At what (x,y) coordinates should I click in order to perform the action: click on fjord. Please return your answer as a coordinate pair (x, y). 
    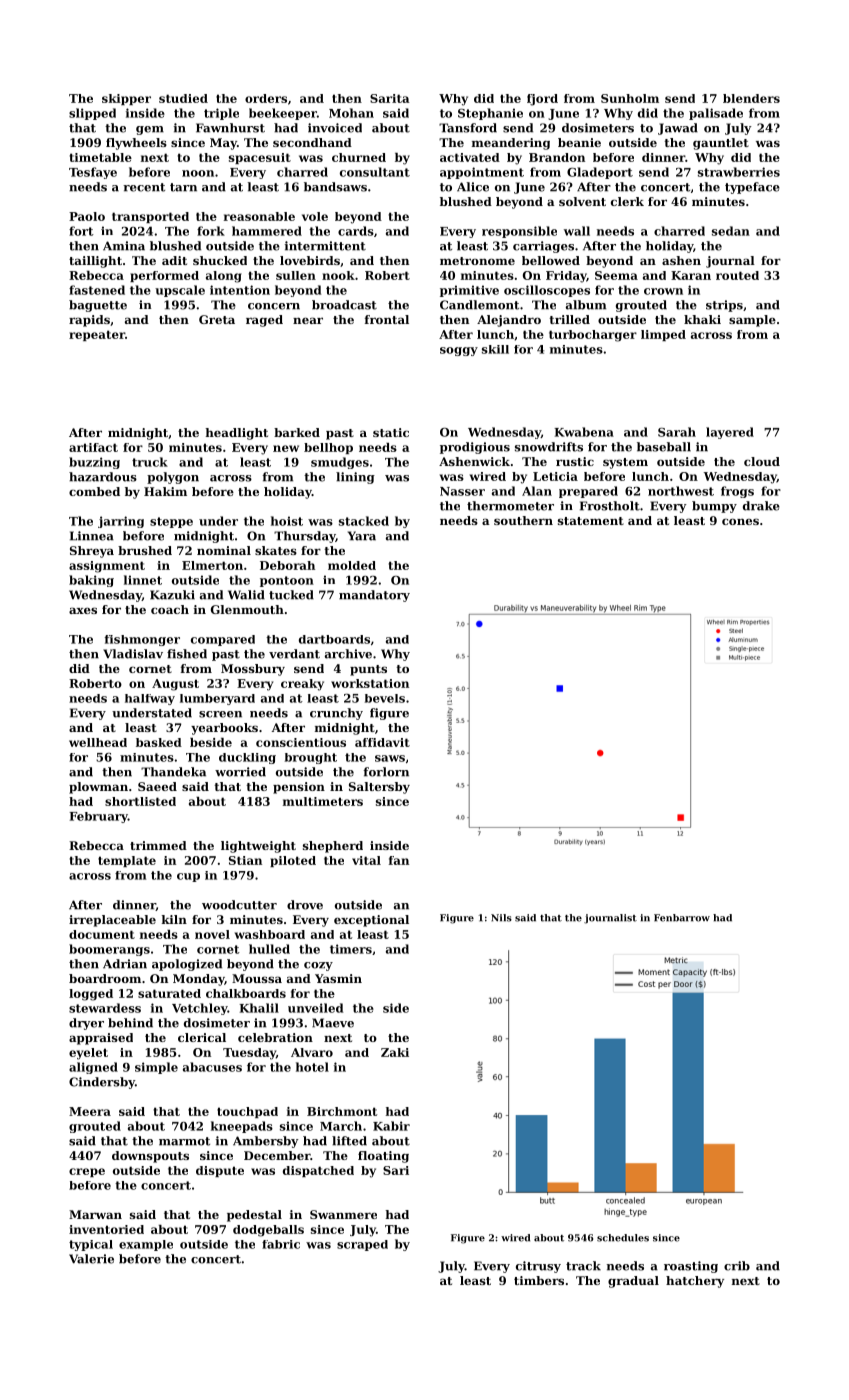
    Looking at the image, I should click on (542, 100).
